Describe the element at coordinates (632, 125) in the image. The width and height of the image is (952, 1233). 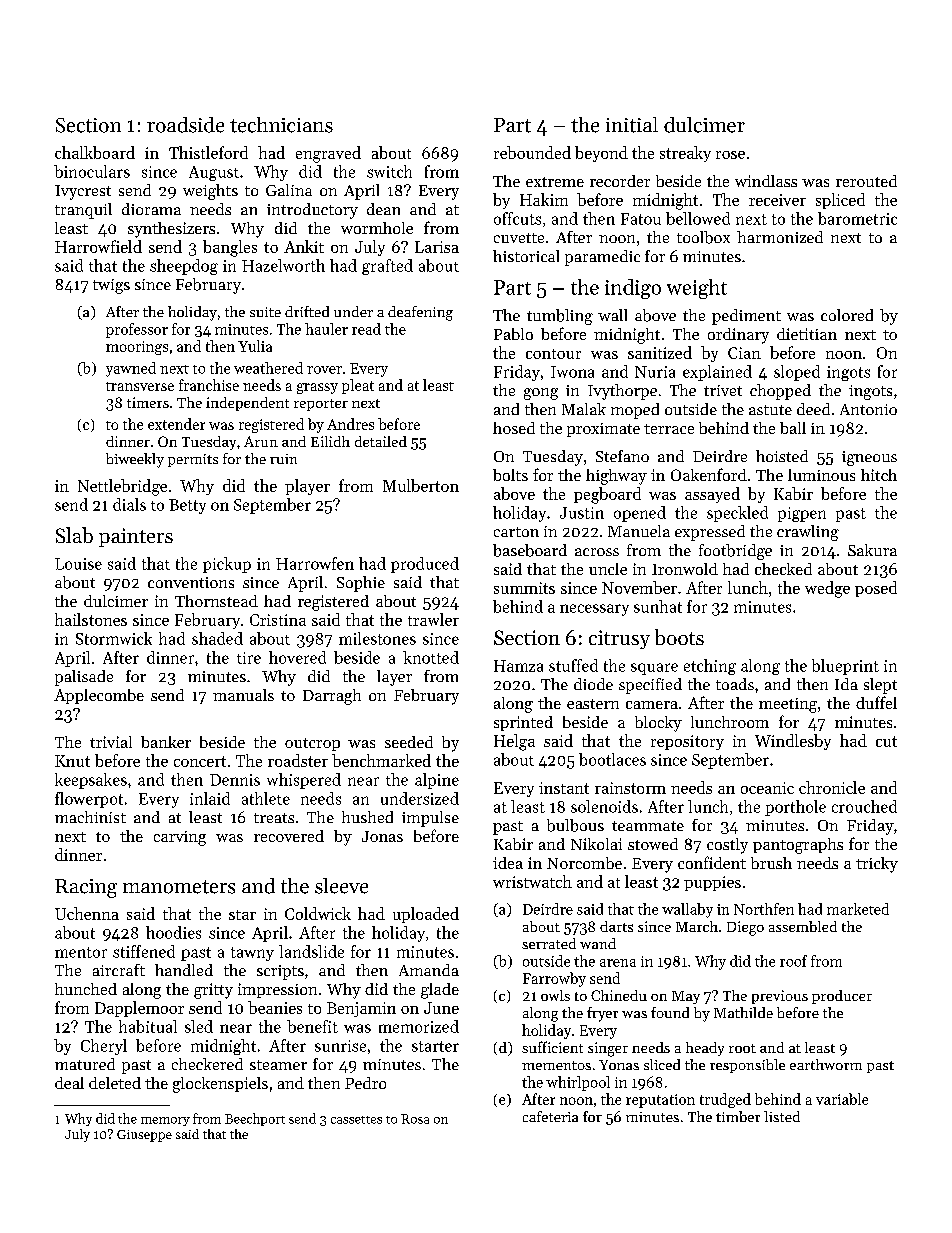
I see `initial` at that location.
